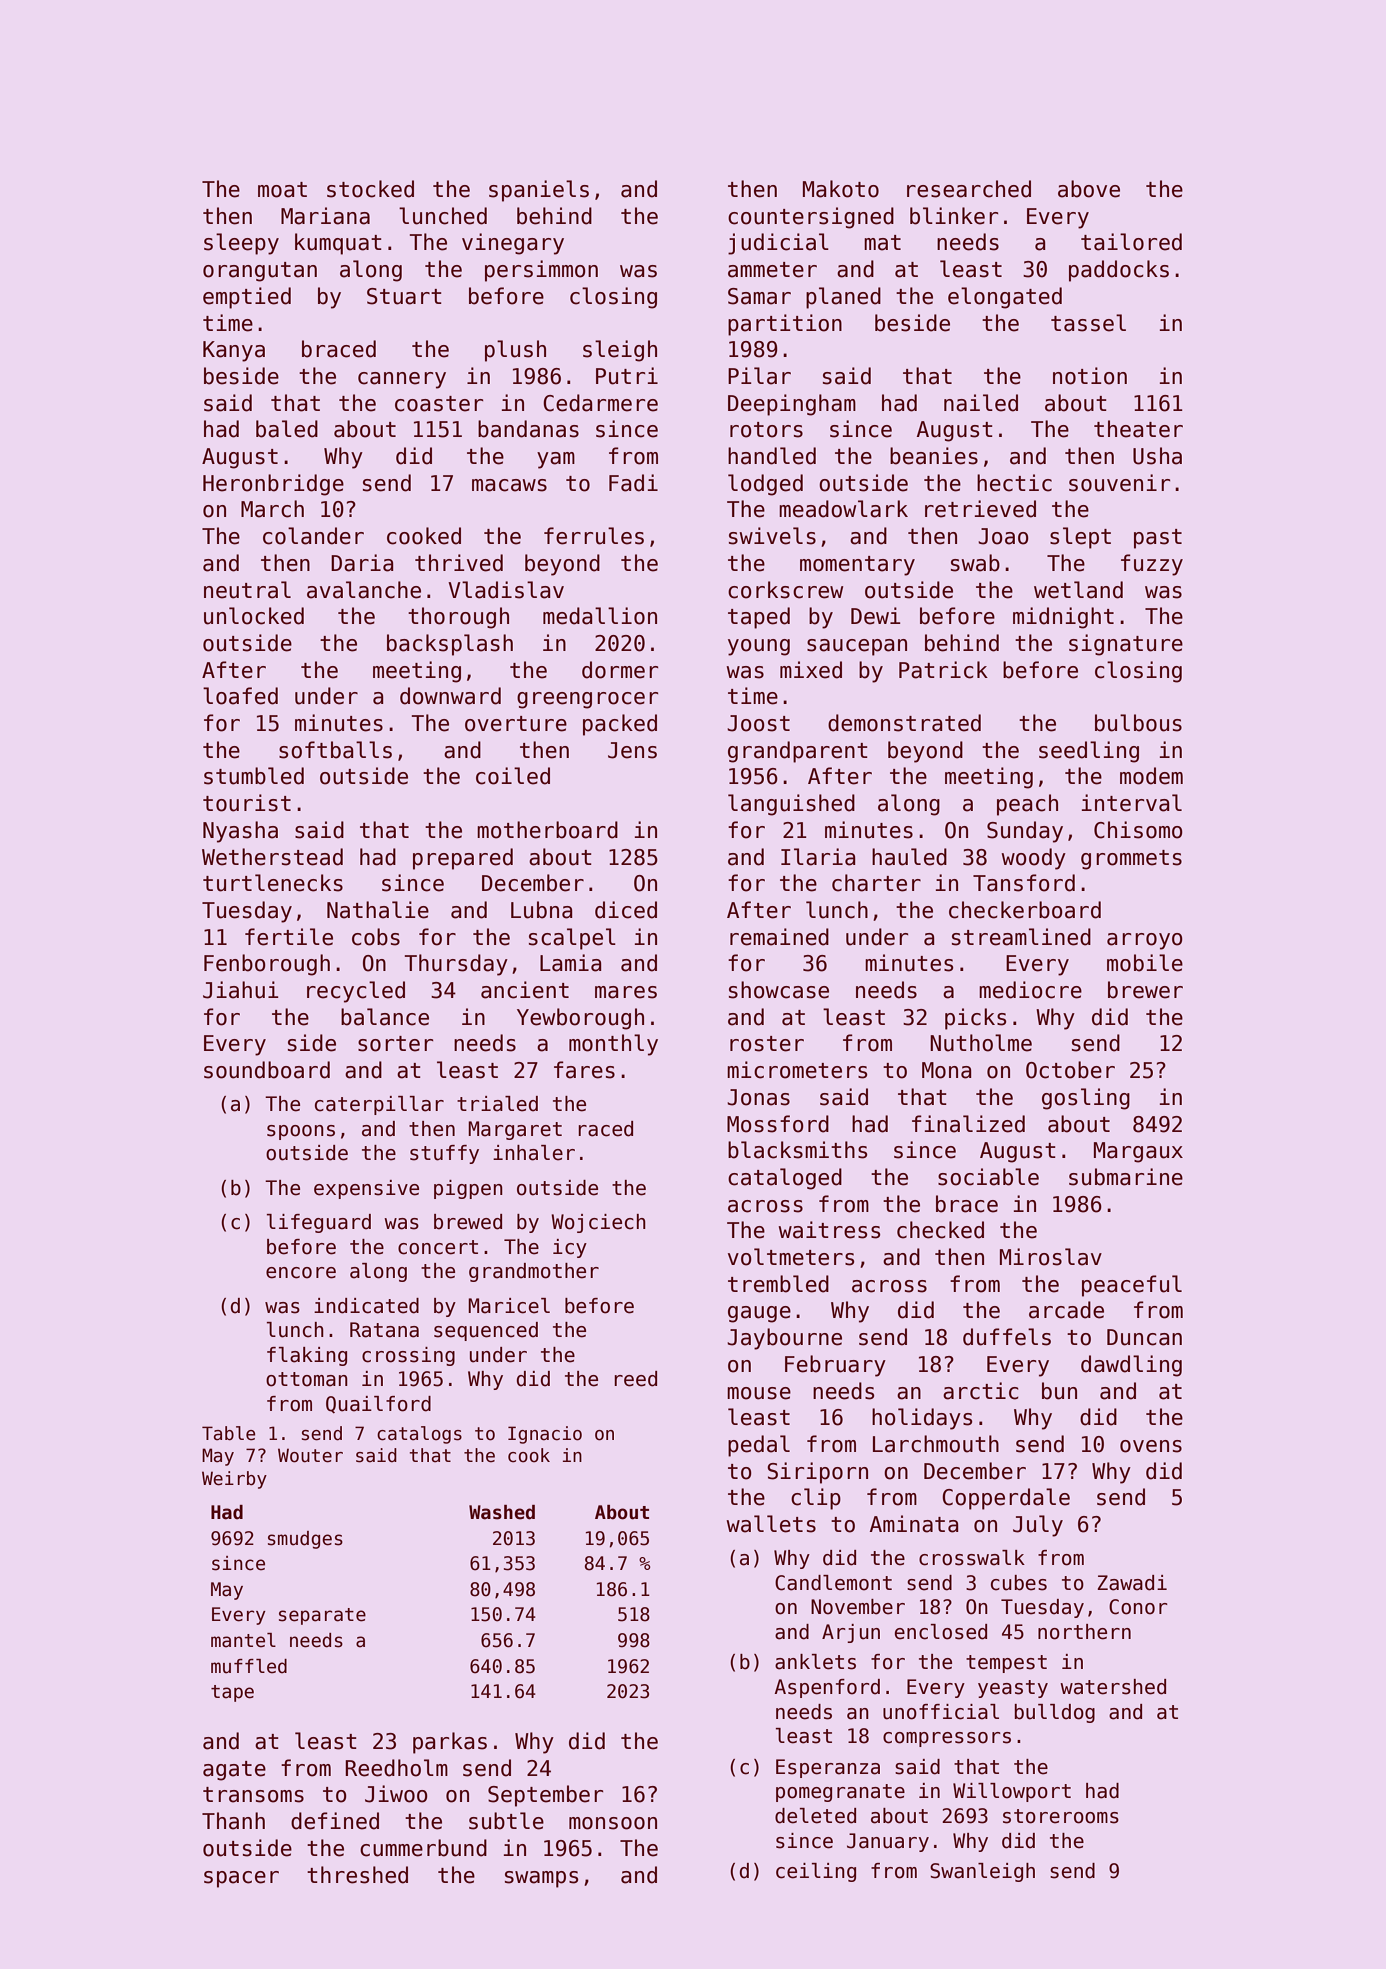 This screenshot has height=1969, width=1386. What do you see at coordinates (1131, 242) in the screenshot?
I see `tailored` at bounding box center [1131, 242].
